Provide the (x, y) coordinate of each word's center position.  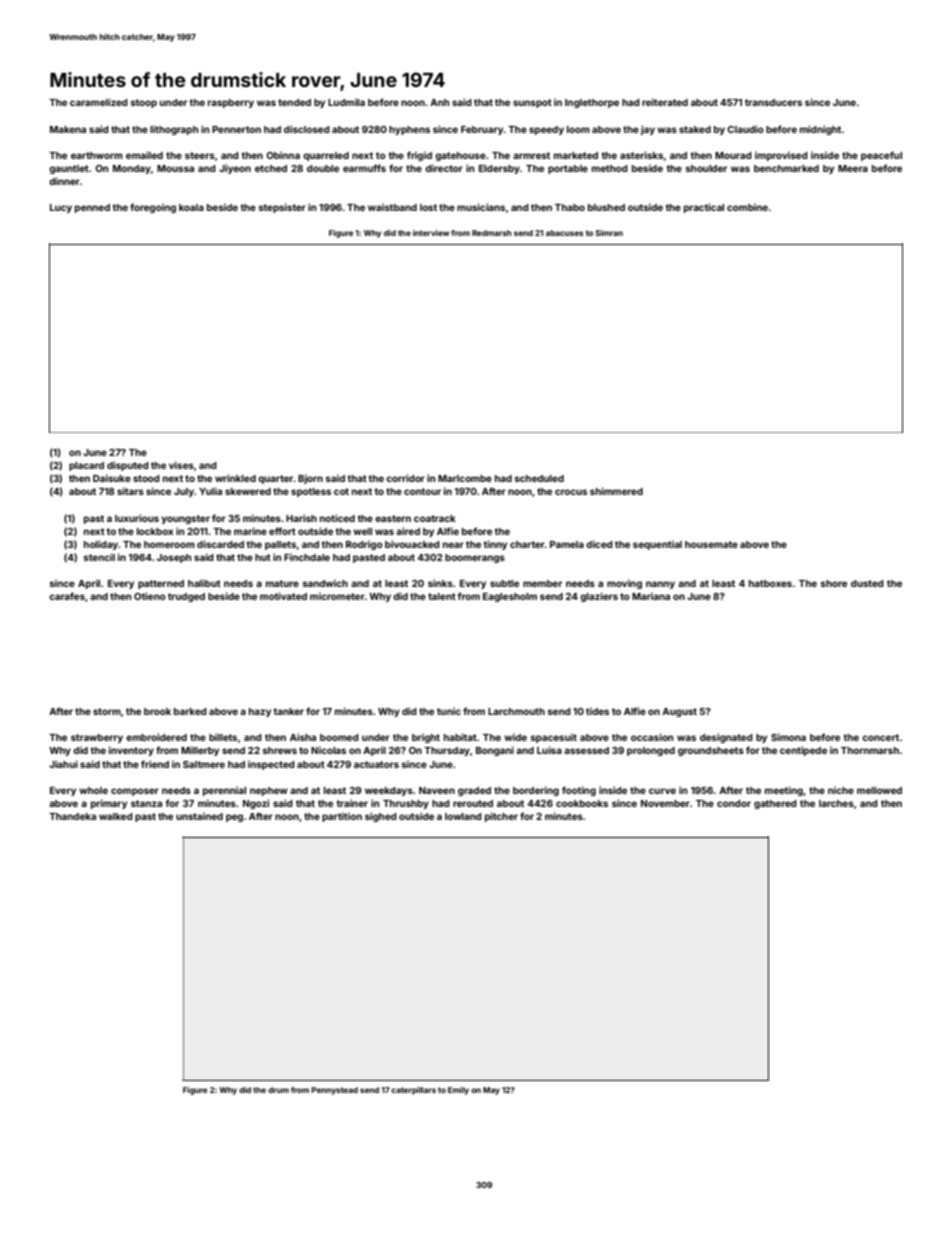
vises (181, 465)
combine (747, 207)
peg (234, 818)
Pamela (567, 544)
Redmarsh (492, 233)
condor (734, 803)
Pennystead (335, 1091)
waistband (392, 207)
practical (704, 208)
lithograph (174, 130)
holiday (101, 545)
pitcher (501, 817)
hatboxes (770, 583)
